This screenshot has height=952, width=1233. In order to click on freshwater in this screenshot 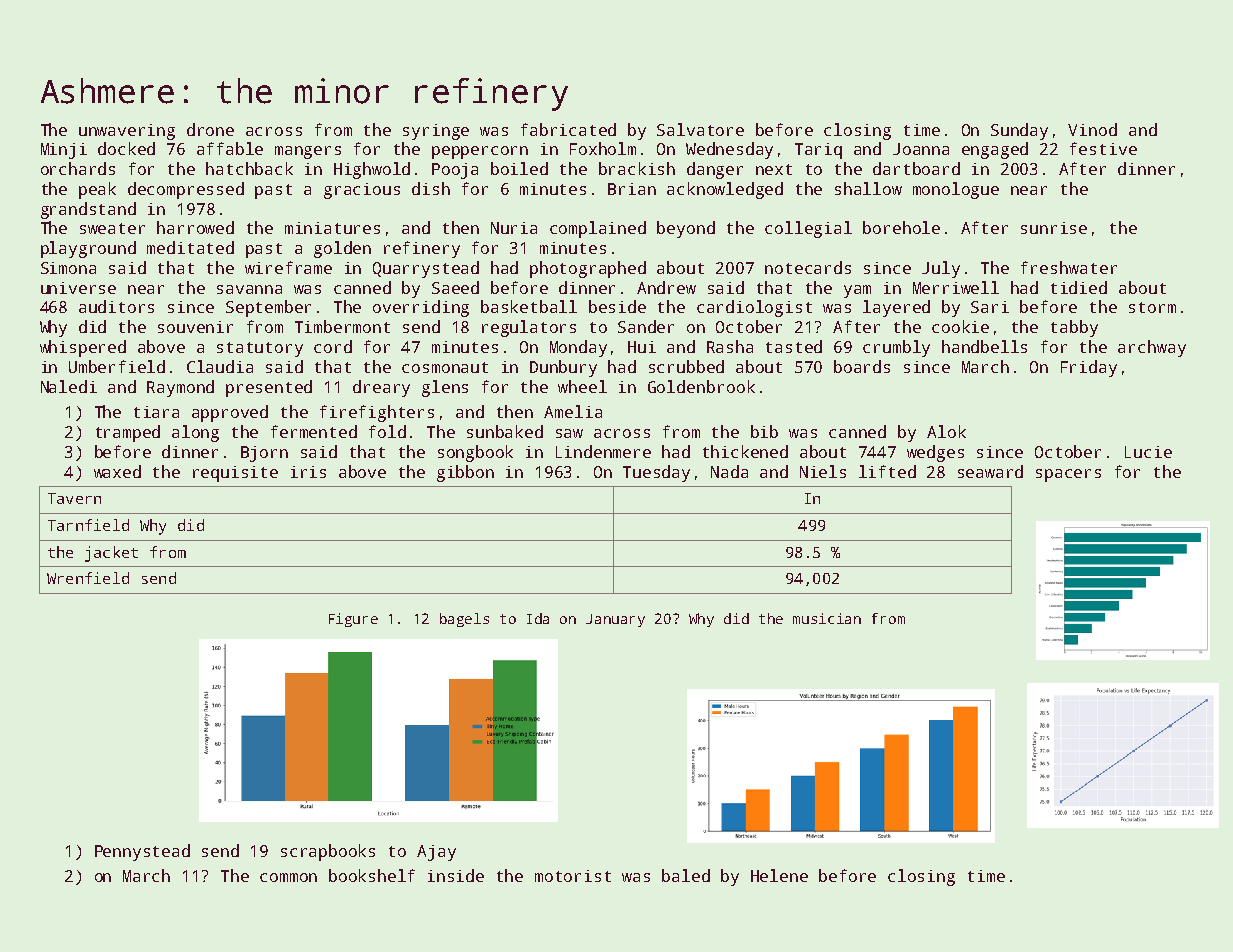, I will do `click(1069, 267)`.
